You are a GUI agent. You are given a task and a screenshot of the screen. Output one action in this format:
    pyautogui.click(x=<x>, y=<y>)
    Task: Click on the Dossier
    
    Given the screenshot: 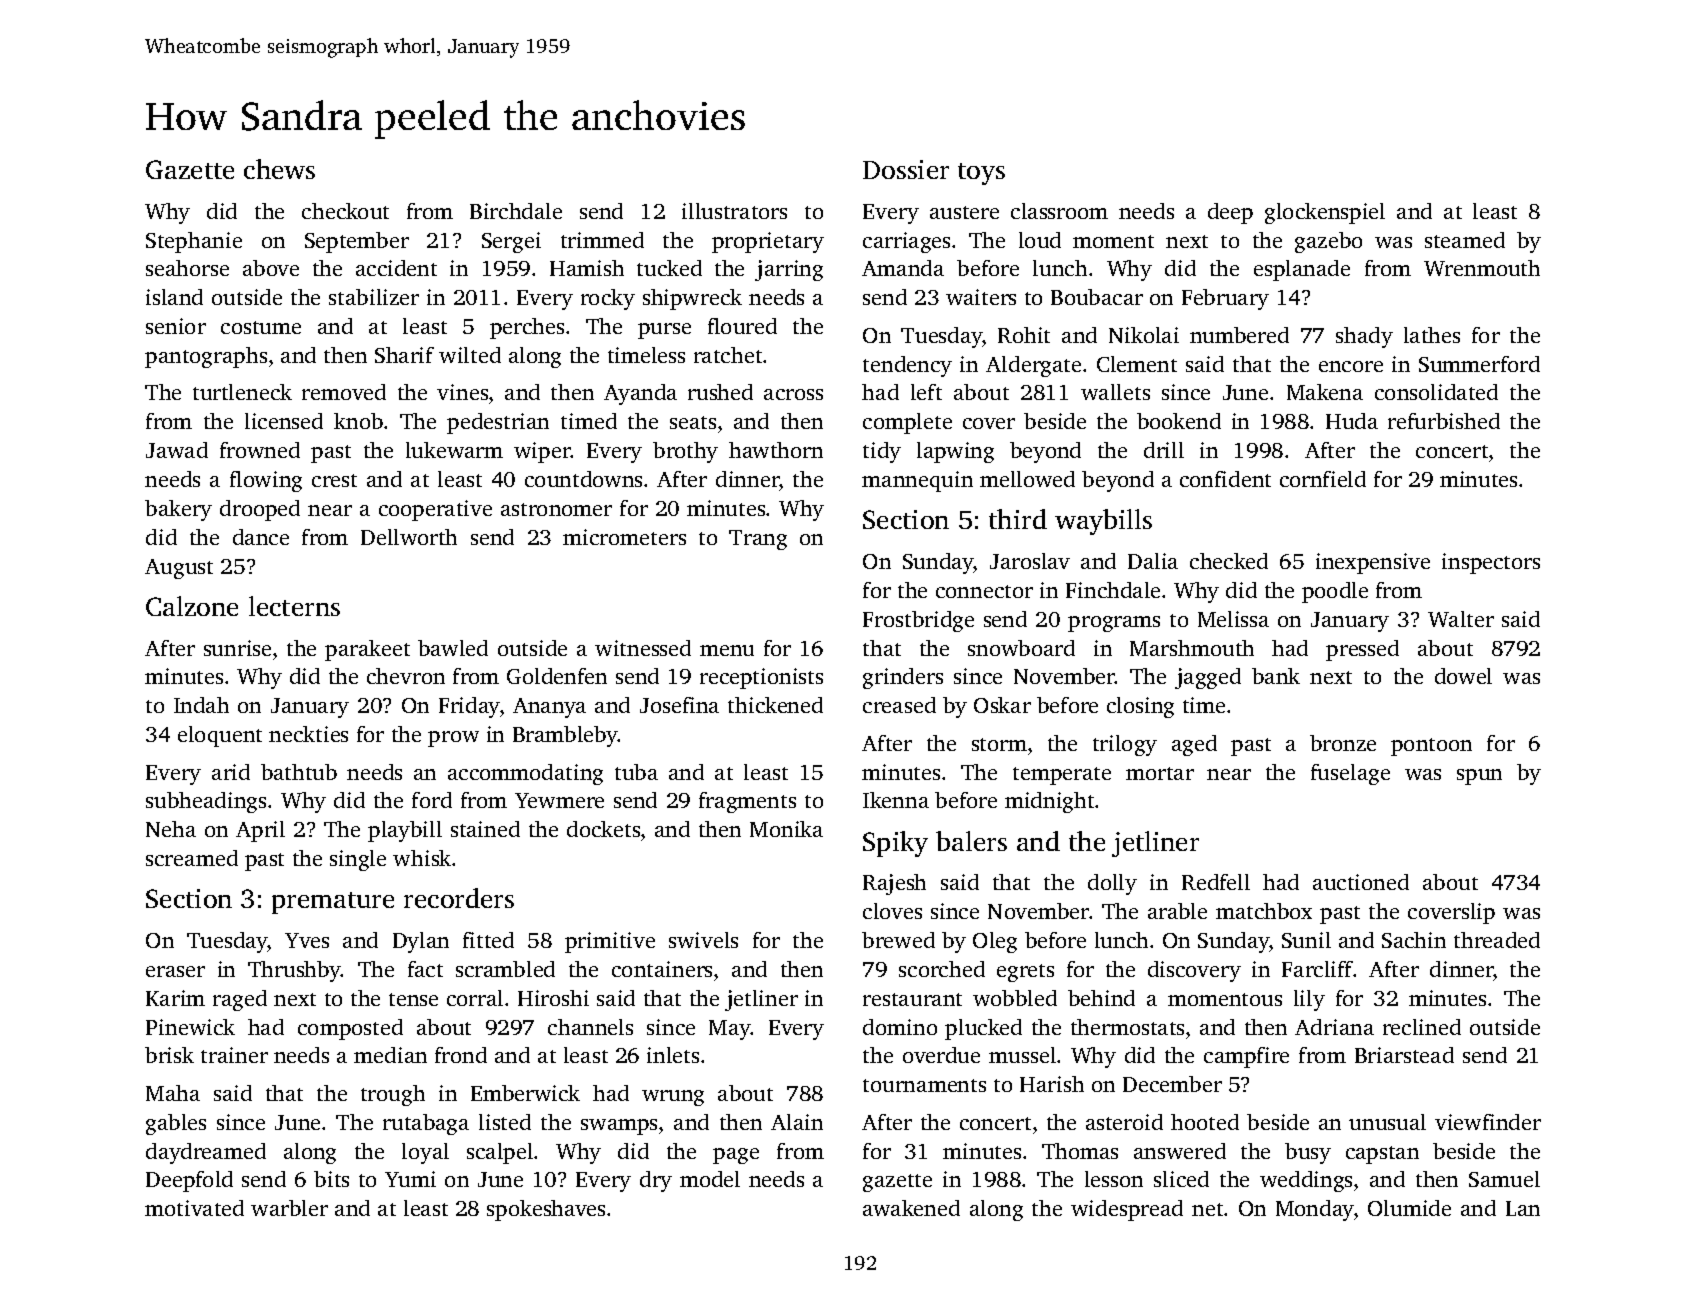 What is the action you would take?
    pyautogui.click(x=906, y=169)
